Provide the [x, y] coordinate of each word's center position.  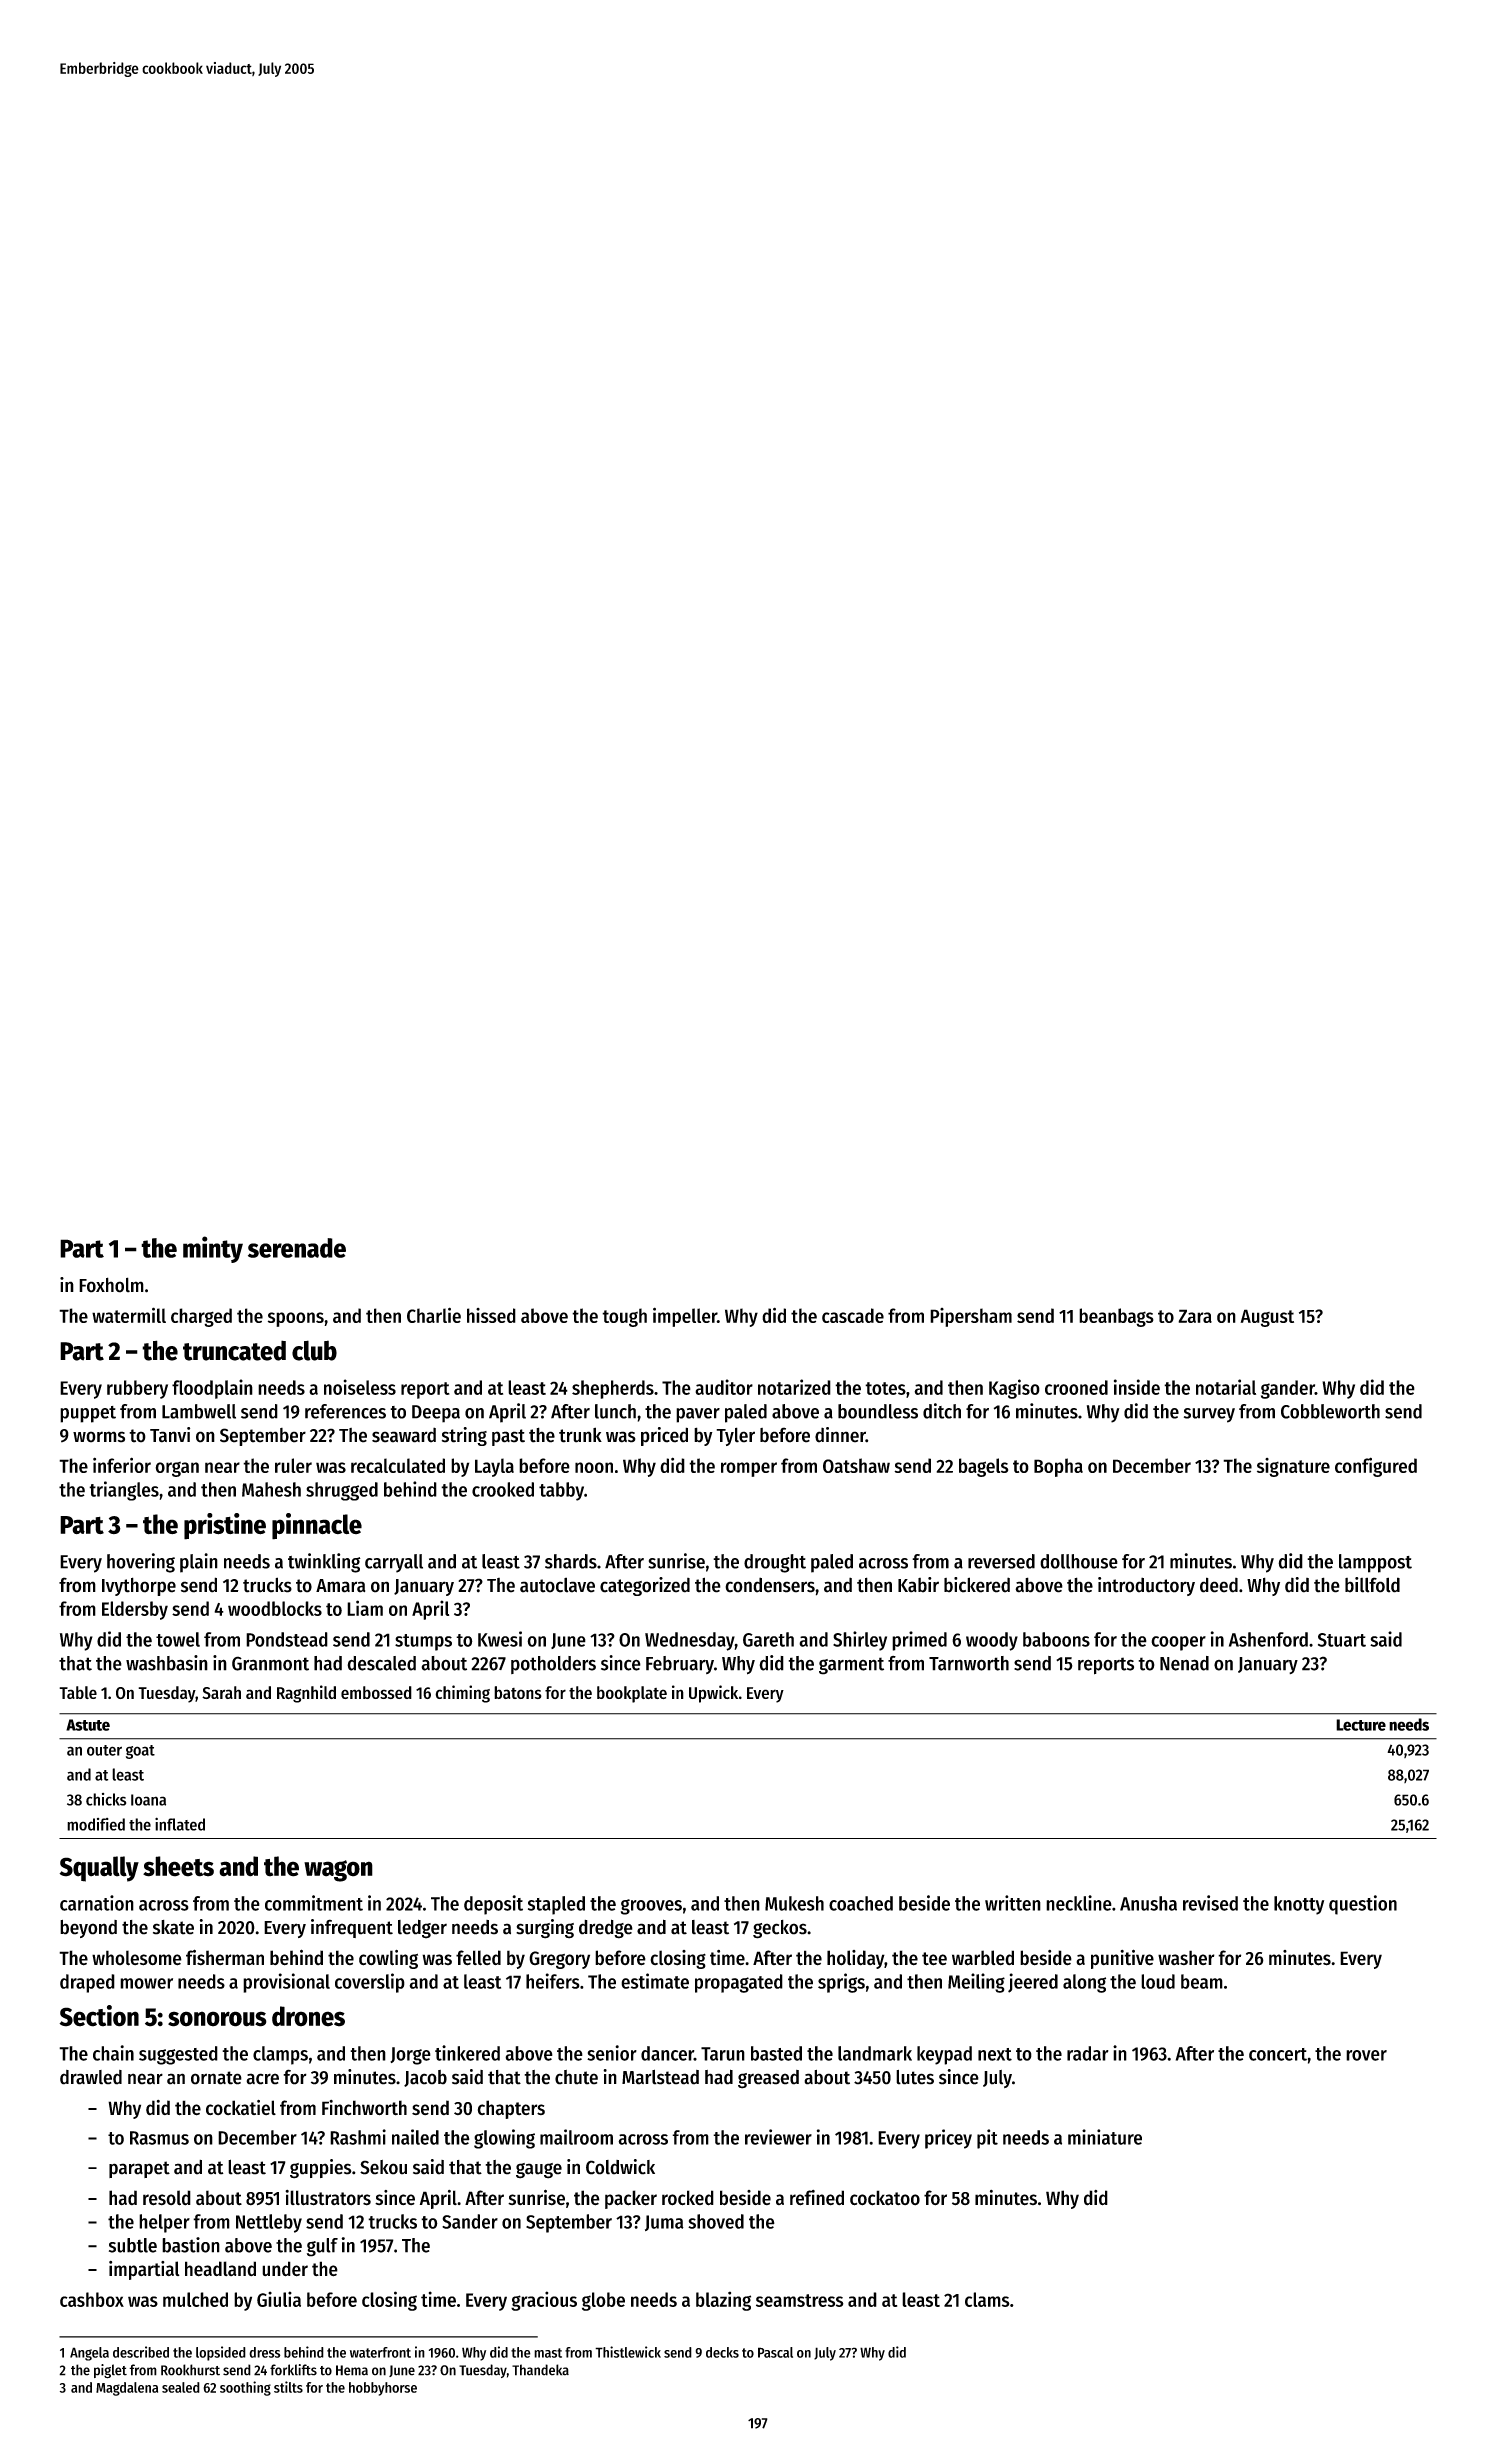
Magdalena [127, 2389]
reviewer [778, 2137]
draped [87, 1983]
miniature [1105, 2137]
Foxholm [111, 1285]
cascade [853, 1315]
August [1267, 1318]
